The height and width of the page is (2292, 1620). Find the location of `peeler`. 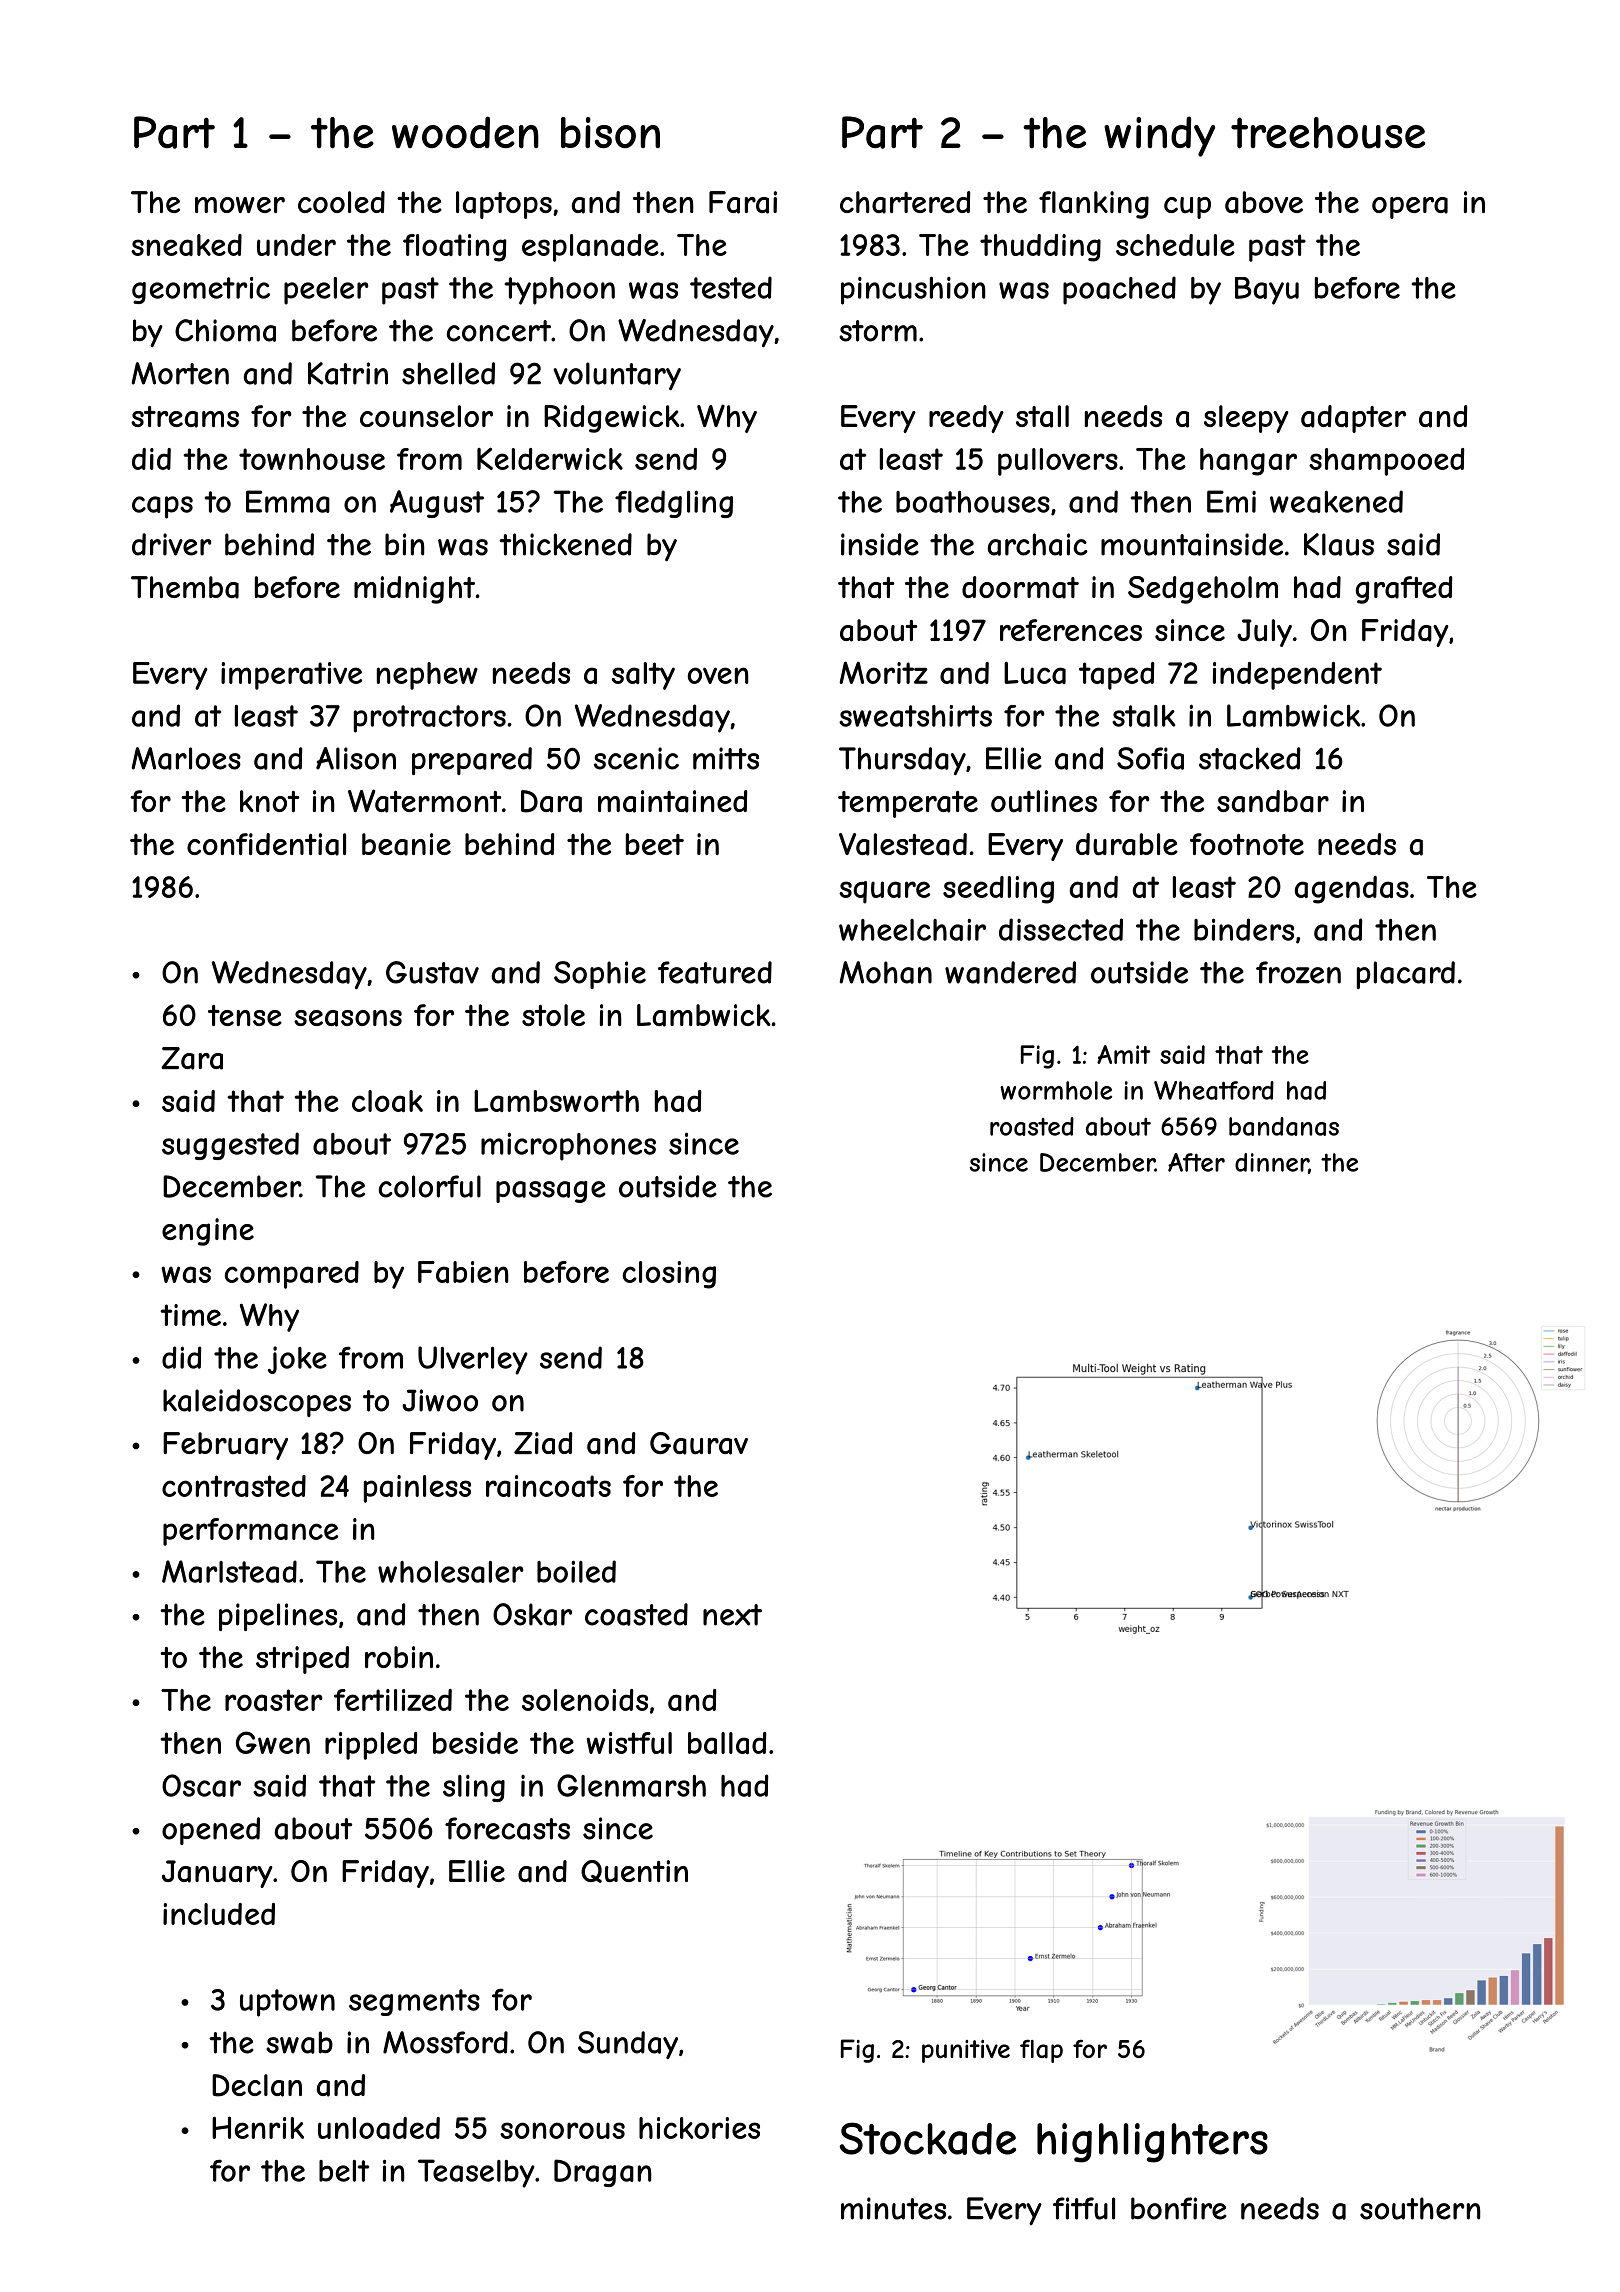

peeler is located at coordinates (326, 291).
